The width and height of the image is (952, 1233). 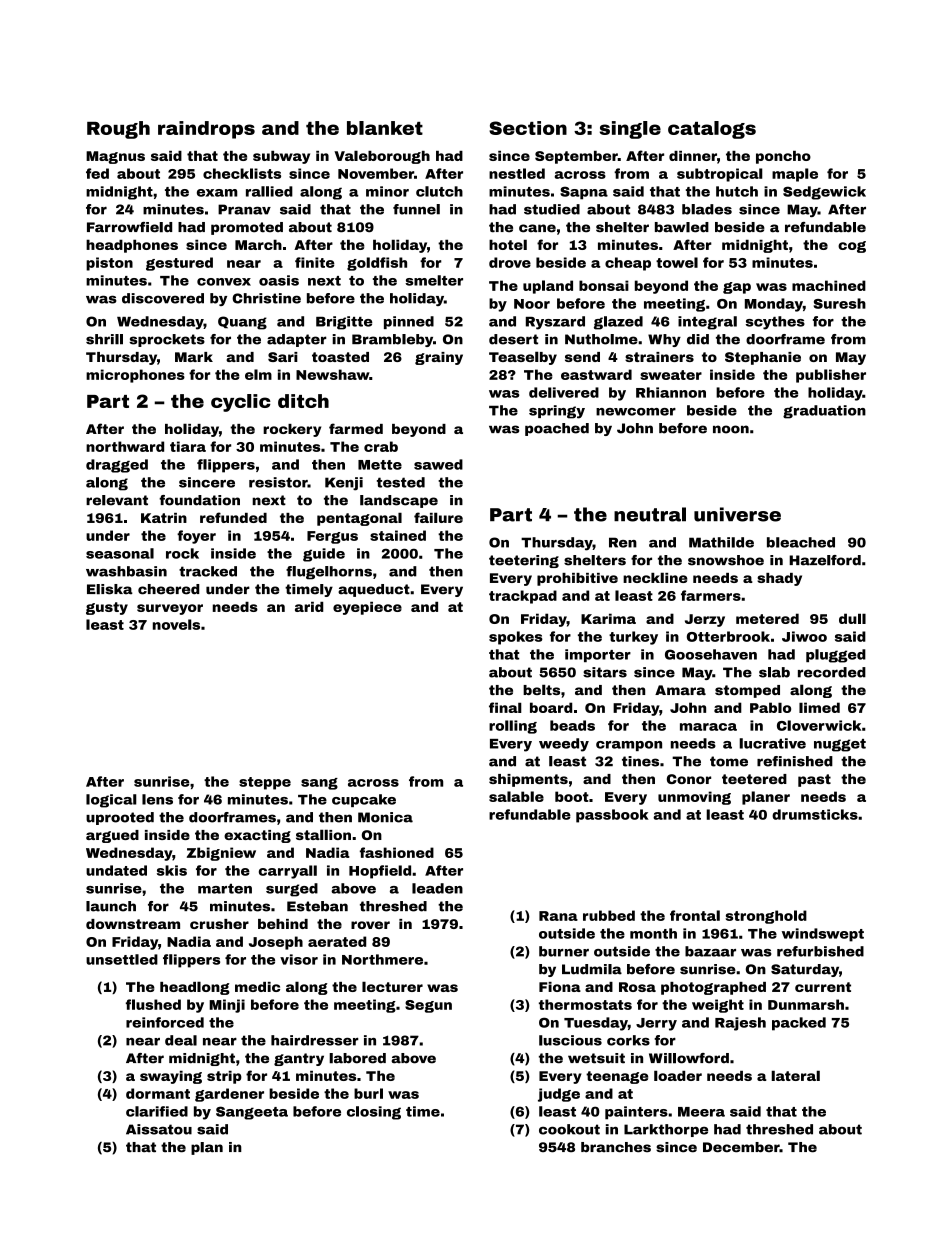 What do you see at coordinates (825, 560) in the image?
I see `Hazelford` at bounding box center [825, 560].
